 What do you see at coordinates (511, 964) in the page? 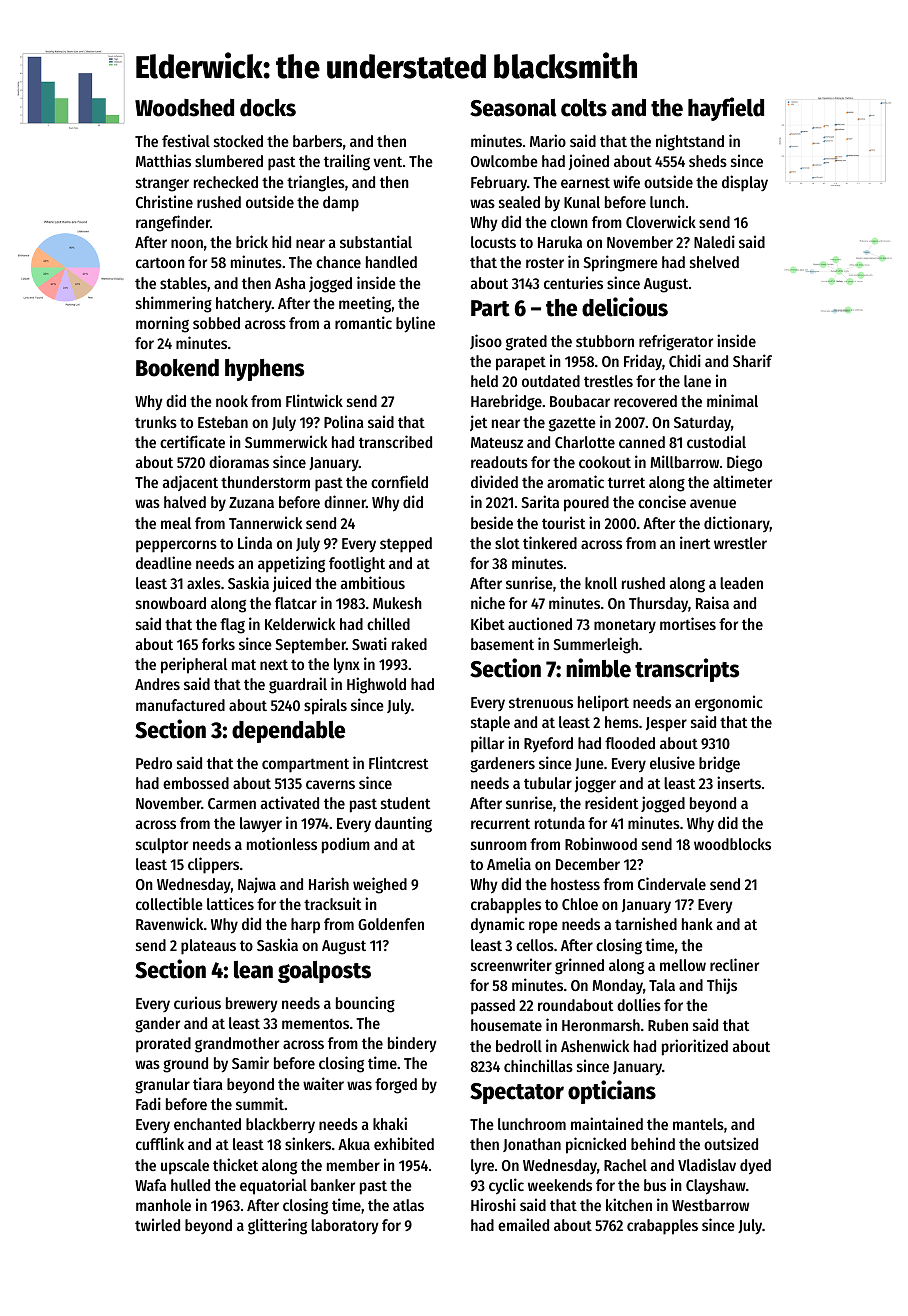
I see `screenwriter` at bounding box center [511, 964].
